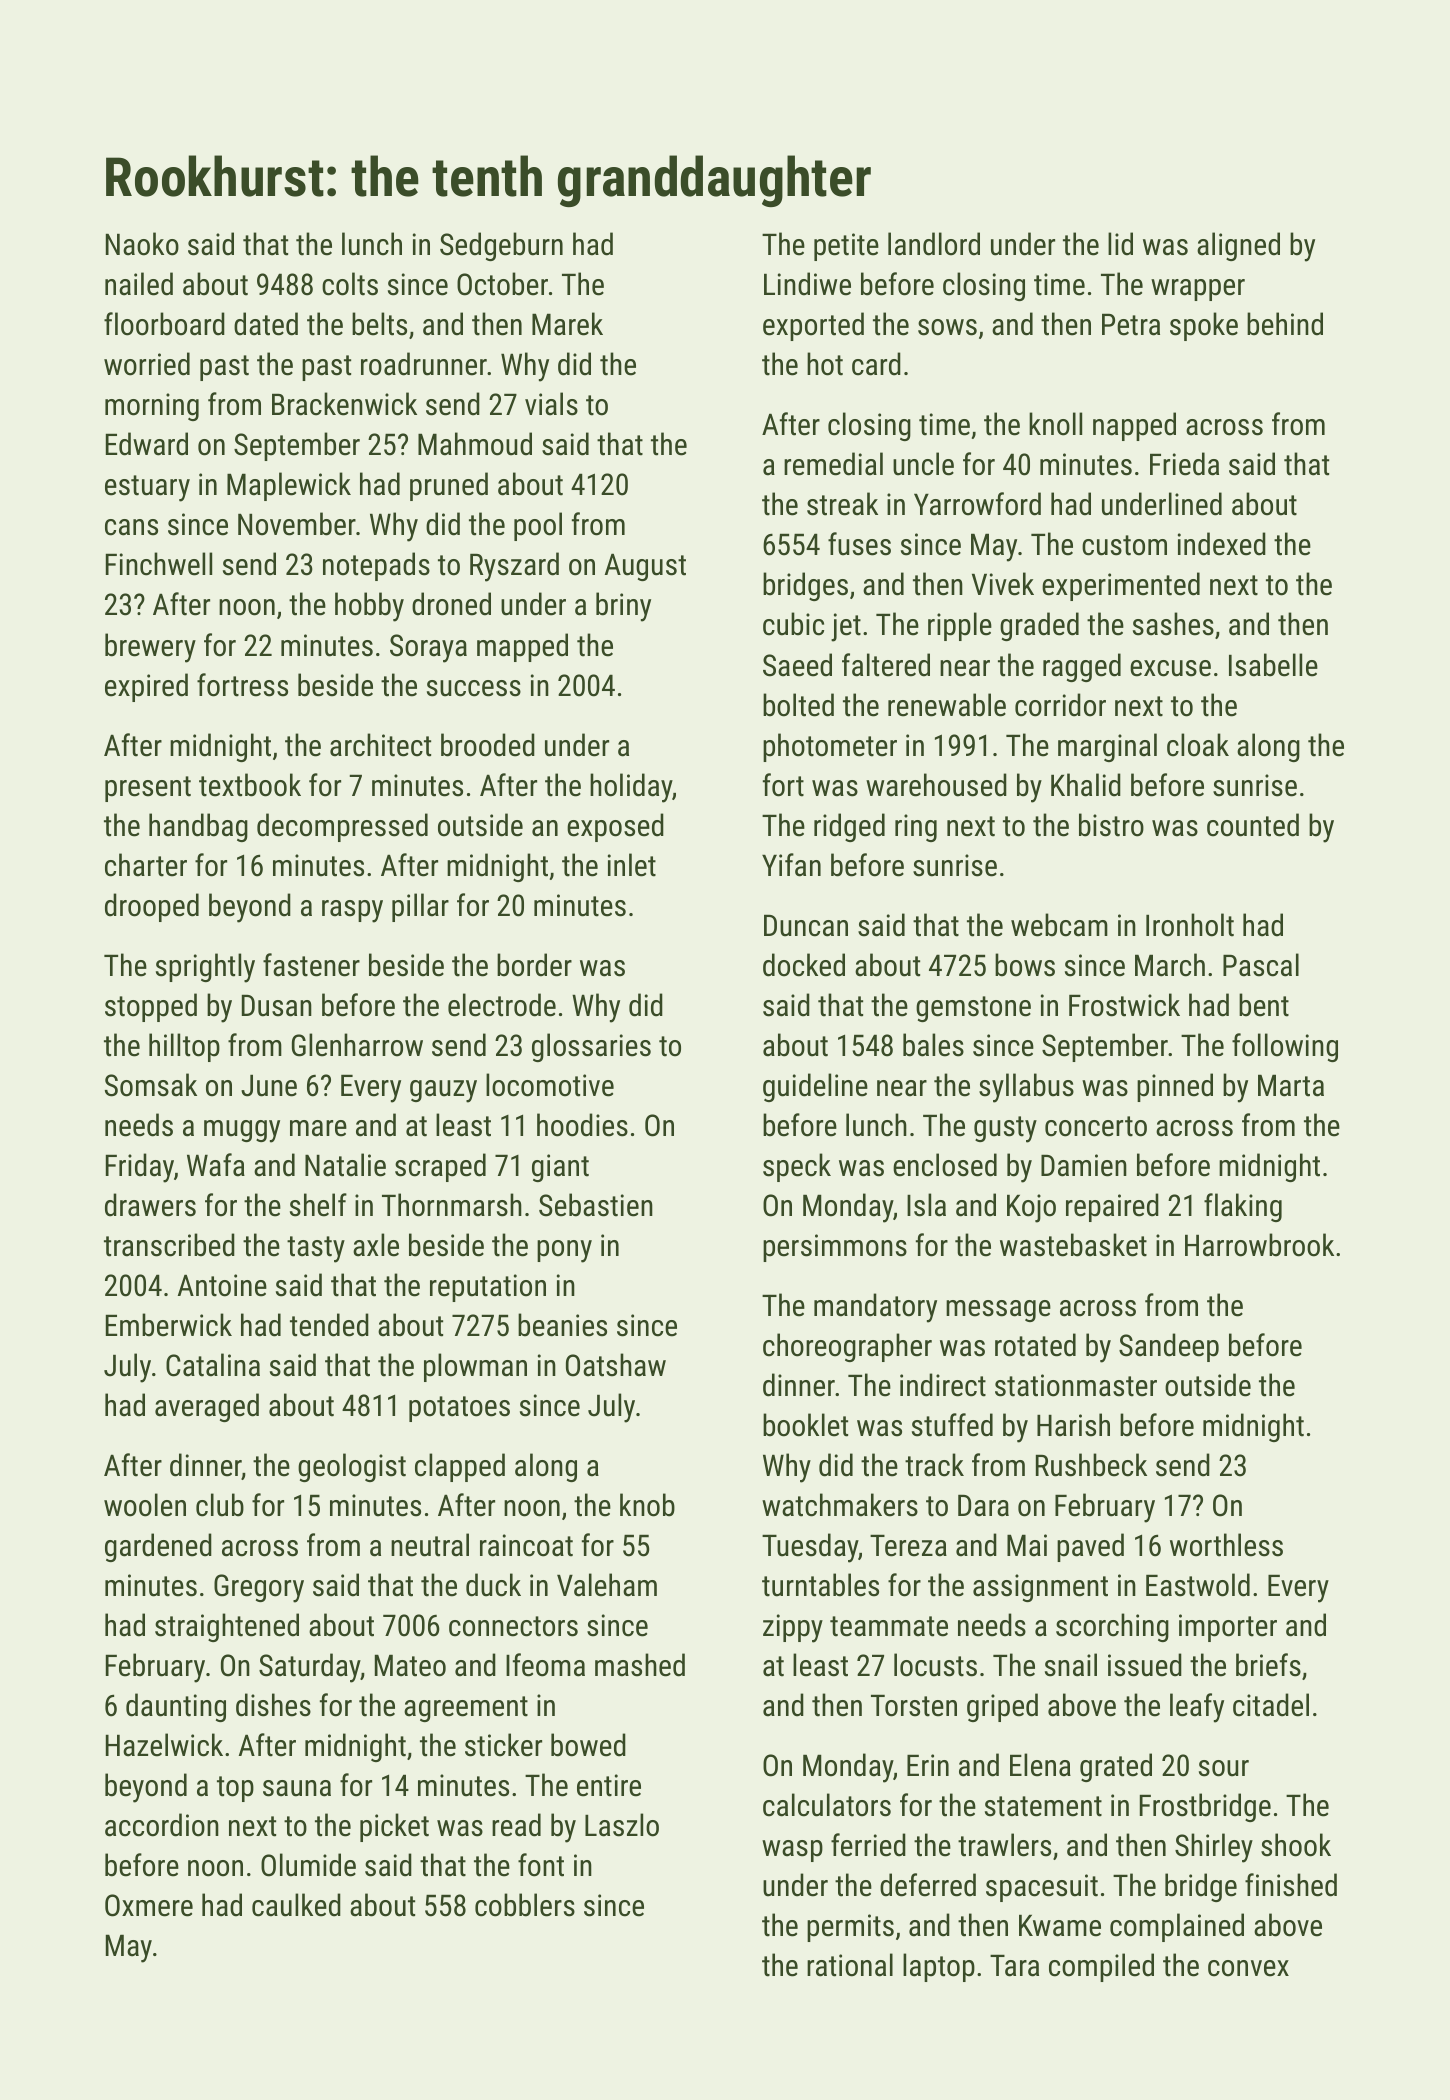 The image size is (1450, 2100). What do you see at coordinates (501, 246) in the document?
I see `Sedgeburn` at bounding box center [501, 246].
